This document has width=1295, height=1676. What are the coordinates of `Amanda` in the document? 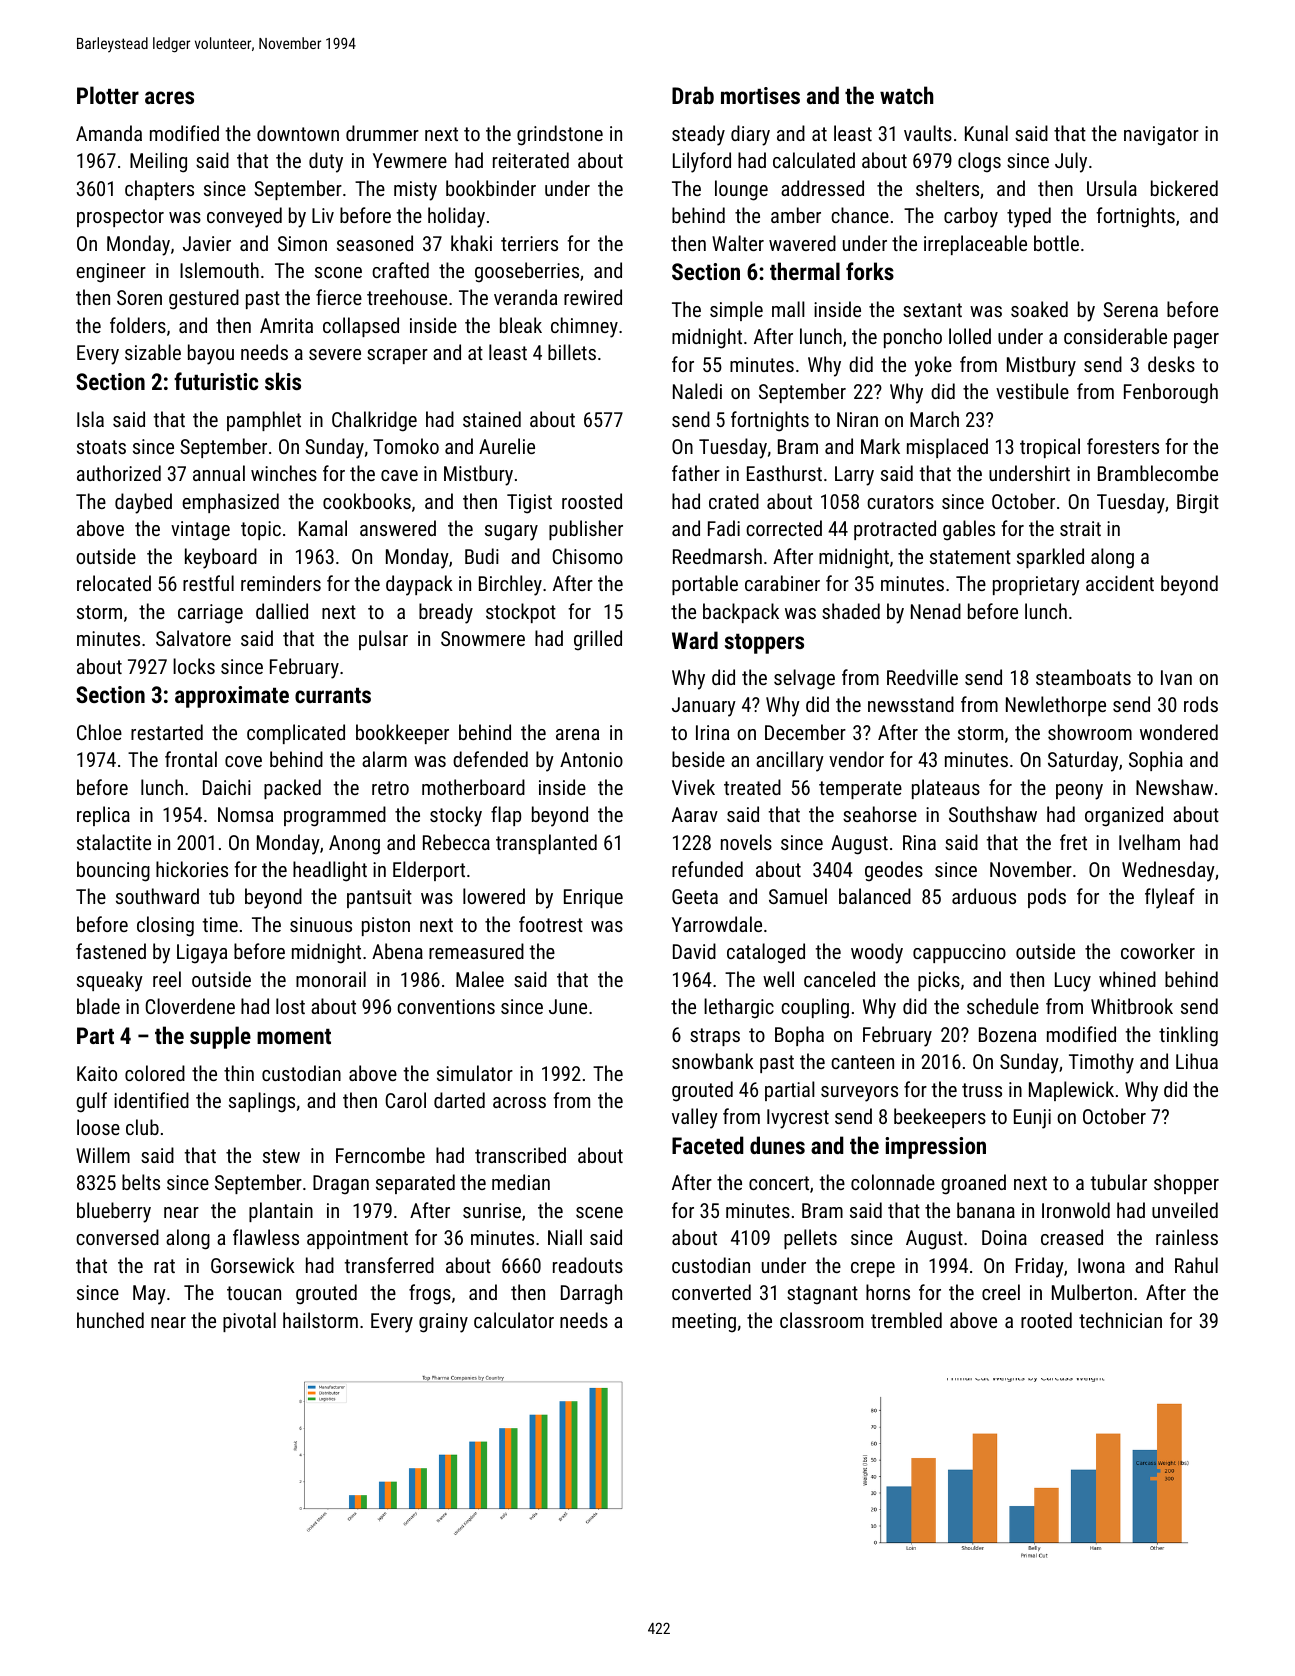 It's located at (109, 133).
